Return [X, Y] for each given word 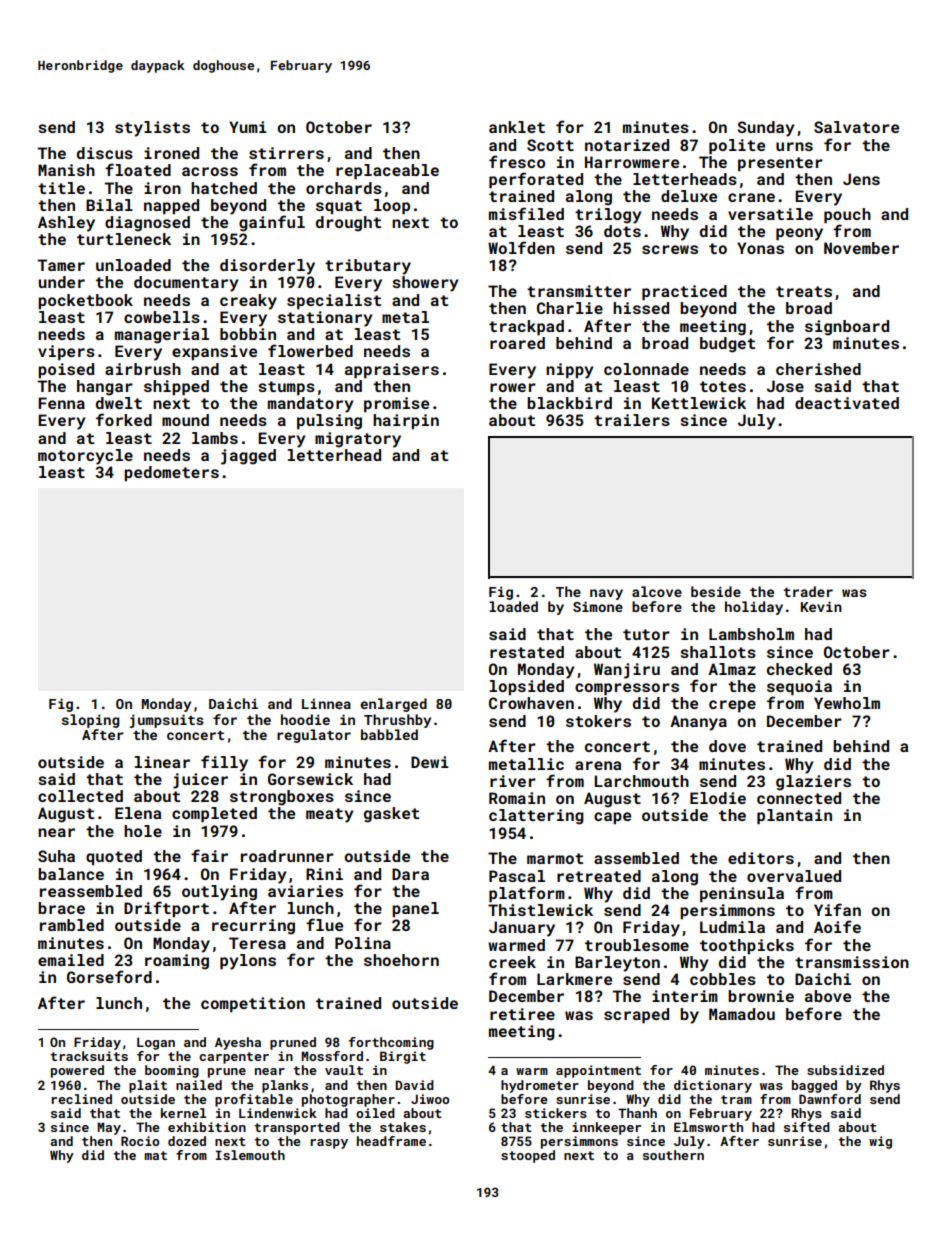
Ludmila [732, 927]
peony [799, 234]
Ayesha [238, 1043]
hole [143, 831]
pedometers [171, 474]
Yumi [248, 127]
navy [606, 594]
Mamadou [742, 1014]
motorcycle [85, 457]
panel [415, 910]
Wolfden [521, 247]
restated [527, 652]
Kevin [821, 606]
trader [808, 591]
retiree [522, 1014]
